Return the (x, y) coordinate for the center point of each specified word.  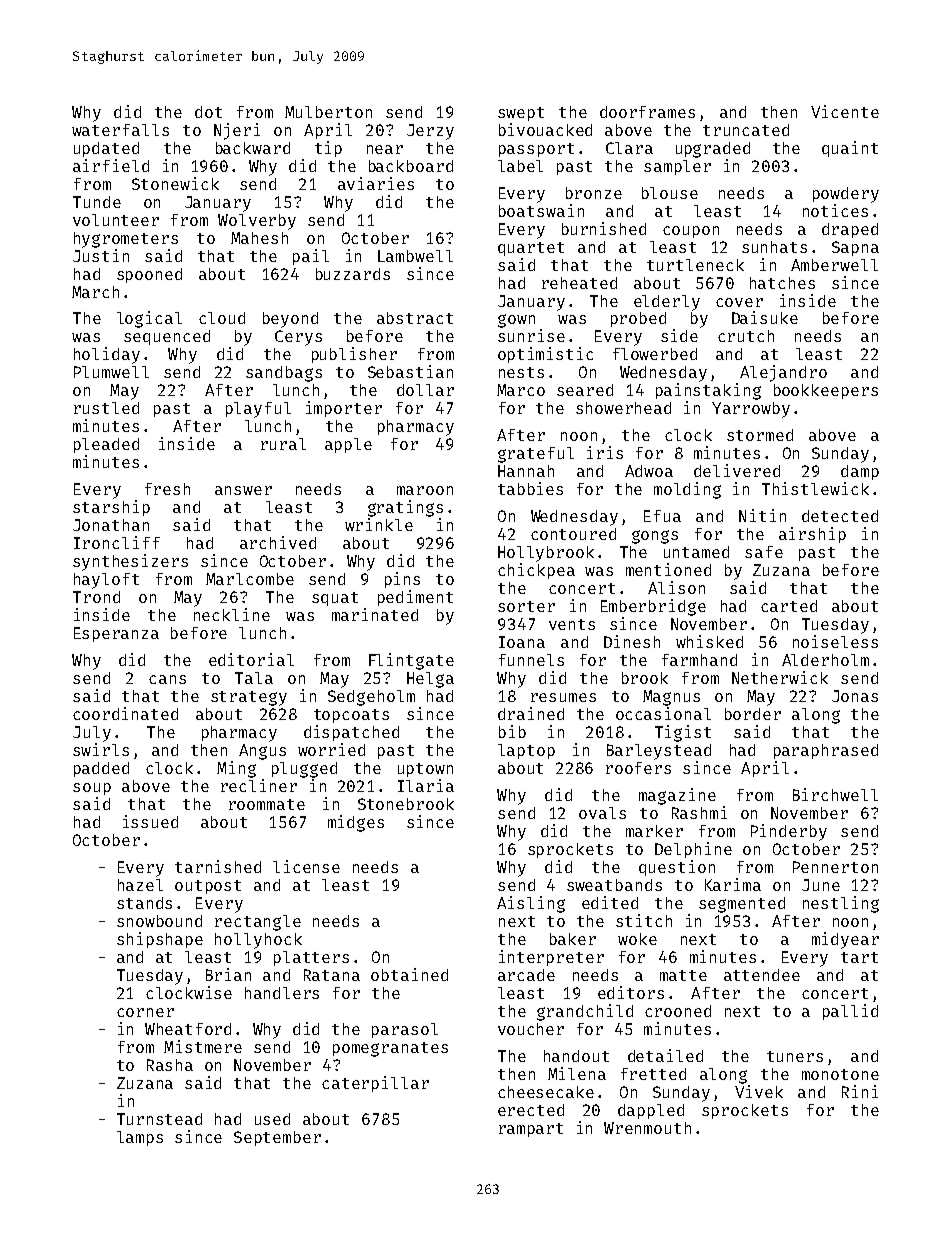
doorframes (647, 112)
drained (531, 713)
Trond (96, 597)
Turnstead (159, 1119)
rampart (531, 1130)
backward (253, 148)
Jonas (855, 696)
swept (521, 114)
